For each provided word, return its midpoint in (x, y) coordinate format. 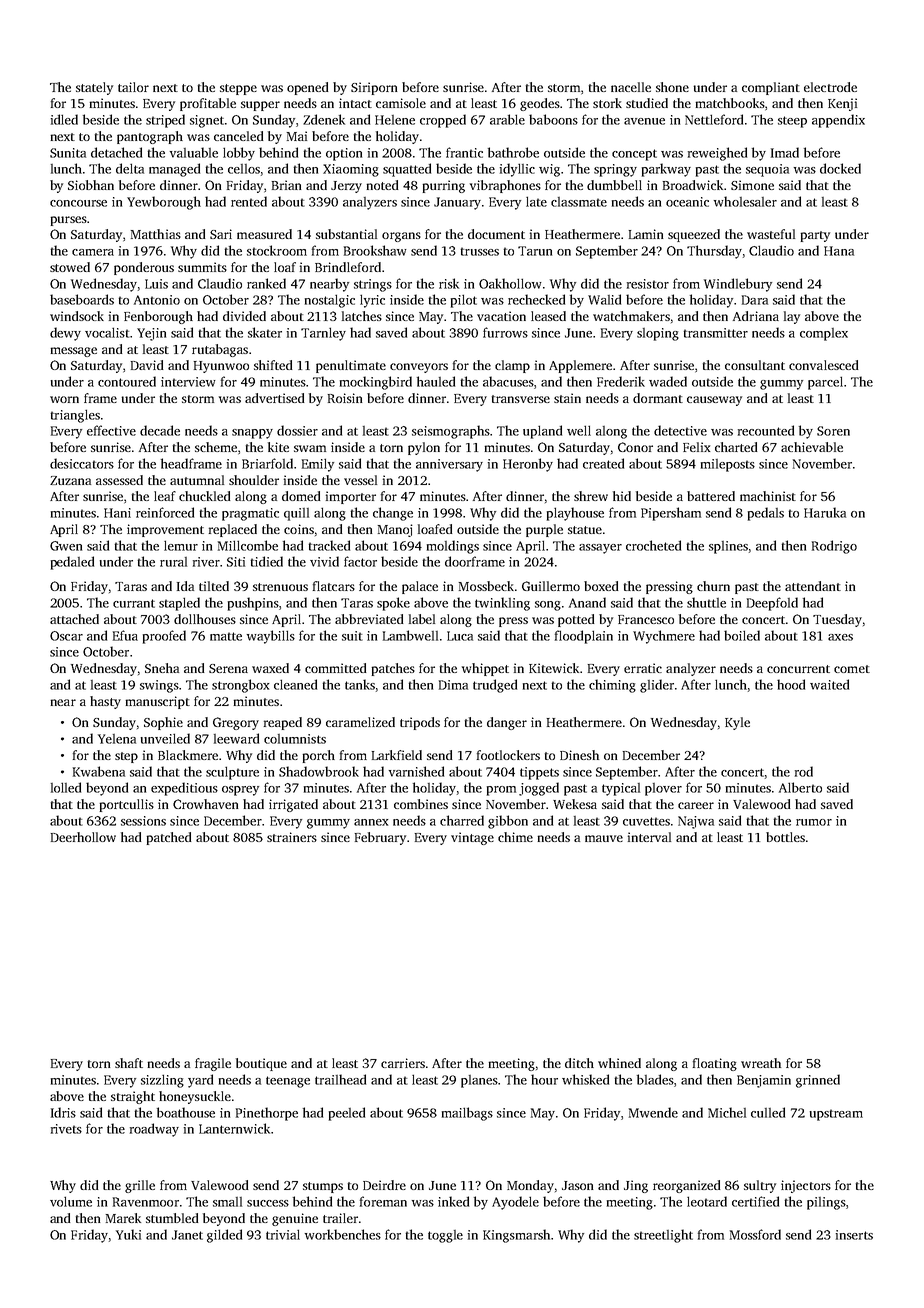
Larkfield (397, 755)
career (696, 805)
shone (672, 87)
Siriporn (374, 88)
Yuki (128, 1234)
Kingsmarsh (516, 1236)
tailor (133, 87)
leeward (236, 738)
